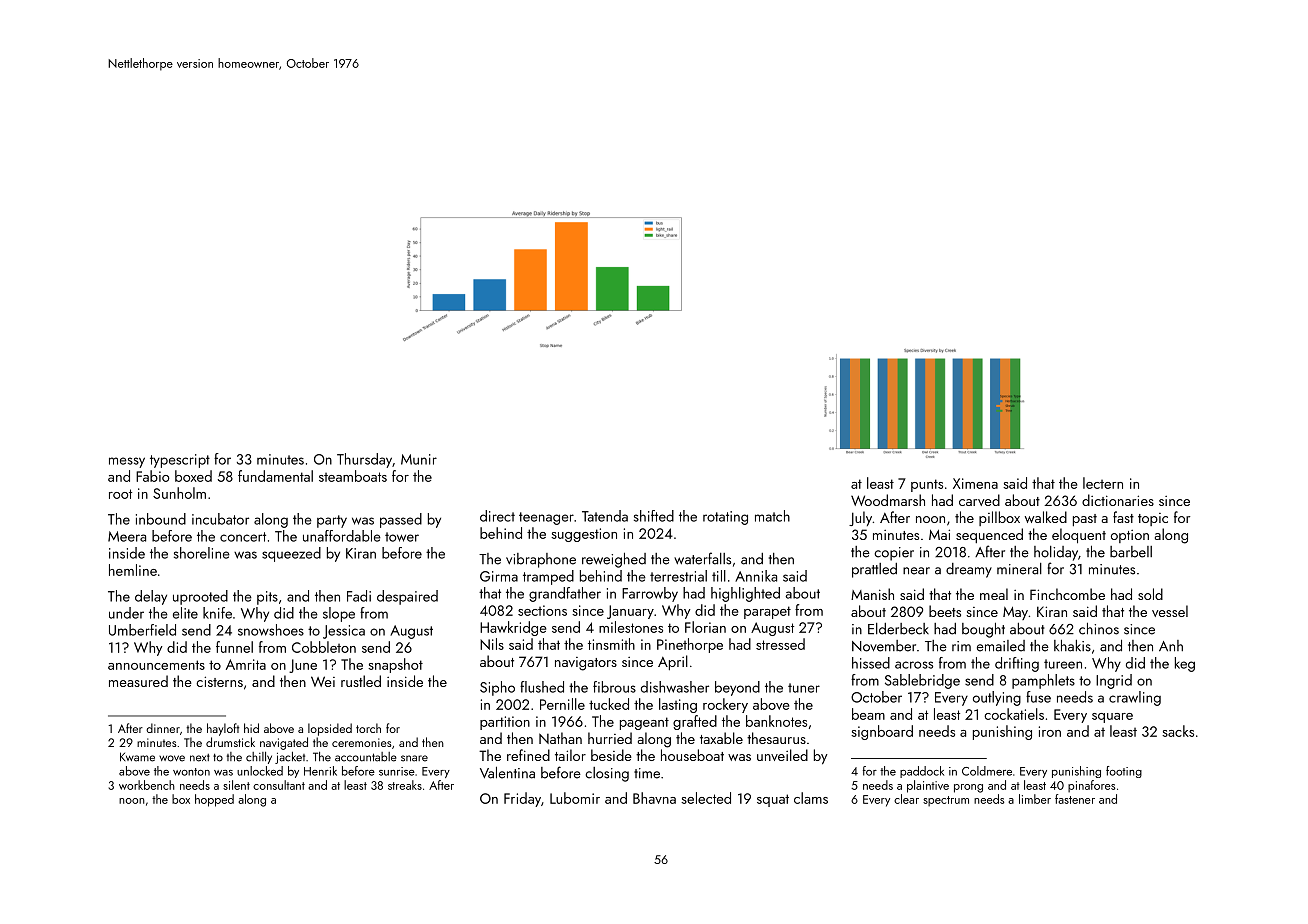 The height and width of the screenshot is (924, 1308). What do you see at coordinates (133, 570) in the screenshot?
I see `hemline` at bounding box center [133, 570].
